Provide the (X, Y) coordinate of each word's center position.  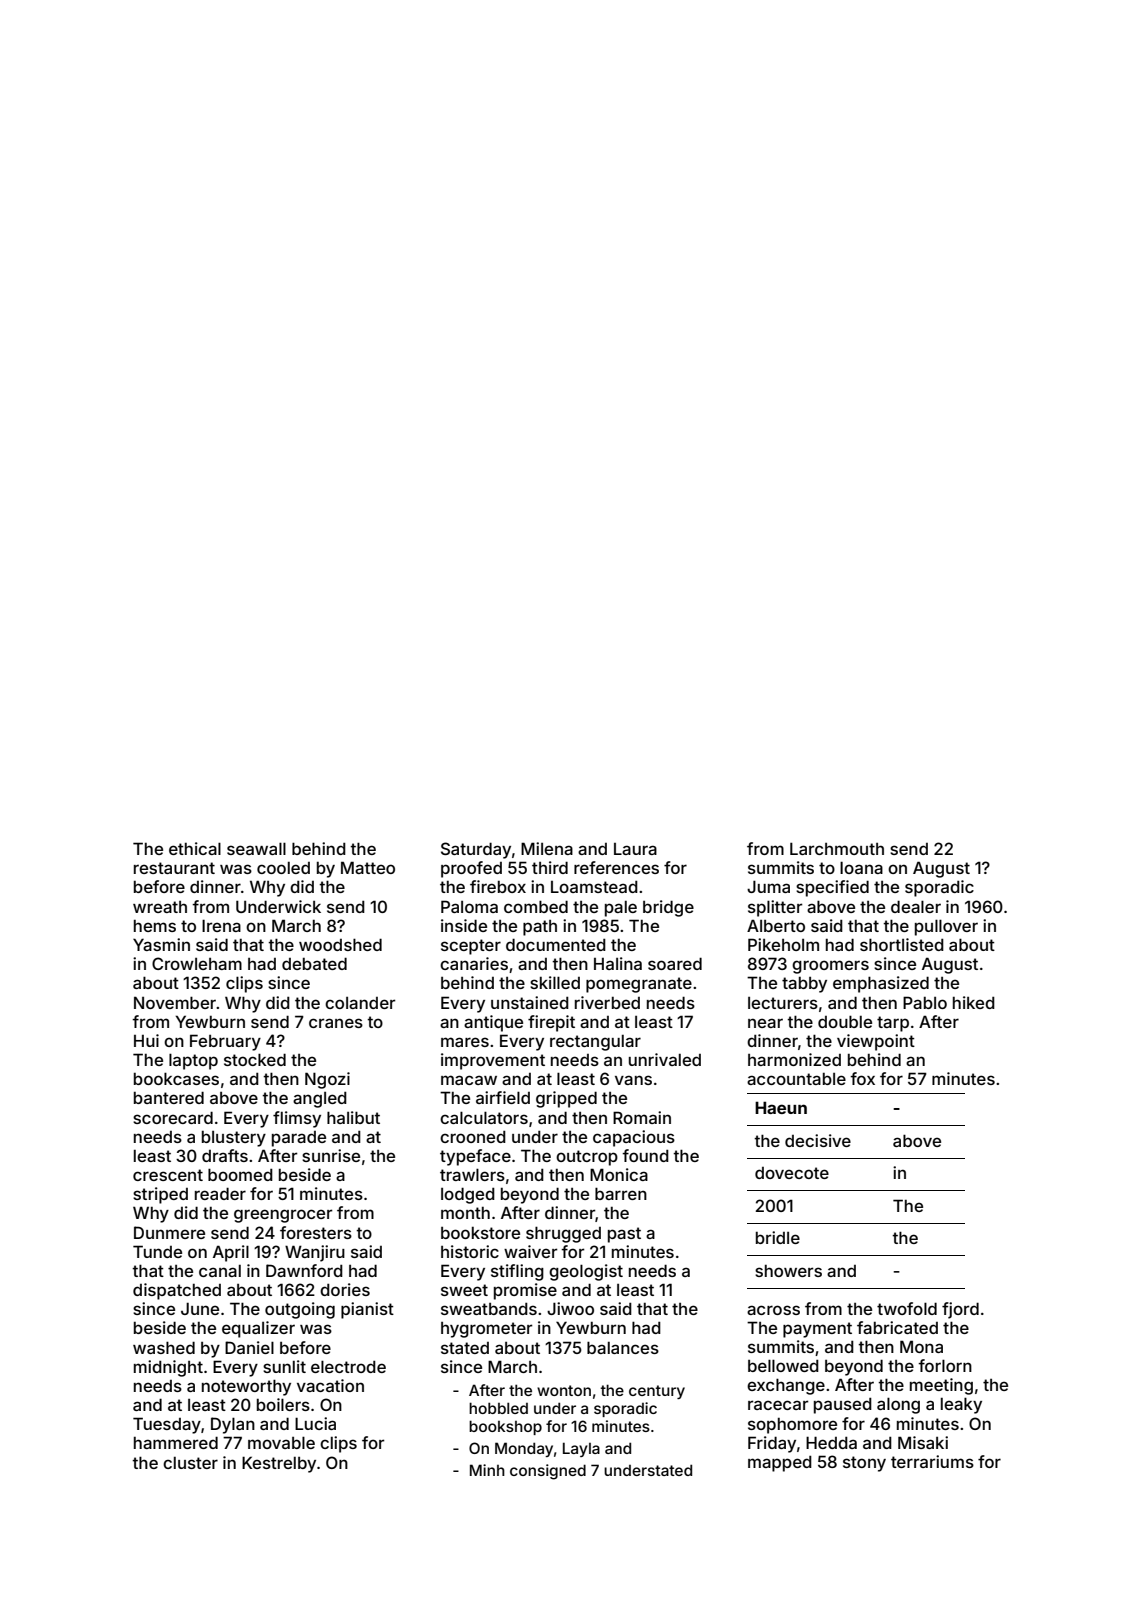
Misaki (923, 1442)
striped (160, 1195)
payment (817, 1330)
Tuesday (167, 1425)
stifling (517, 1272)
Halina (618, 963)
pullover (946, 927)
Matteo (368, 867)
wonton (564, 1390)
